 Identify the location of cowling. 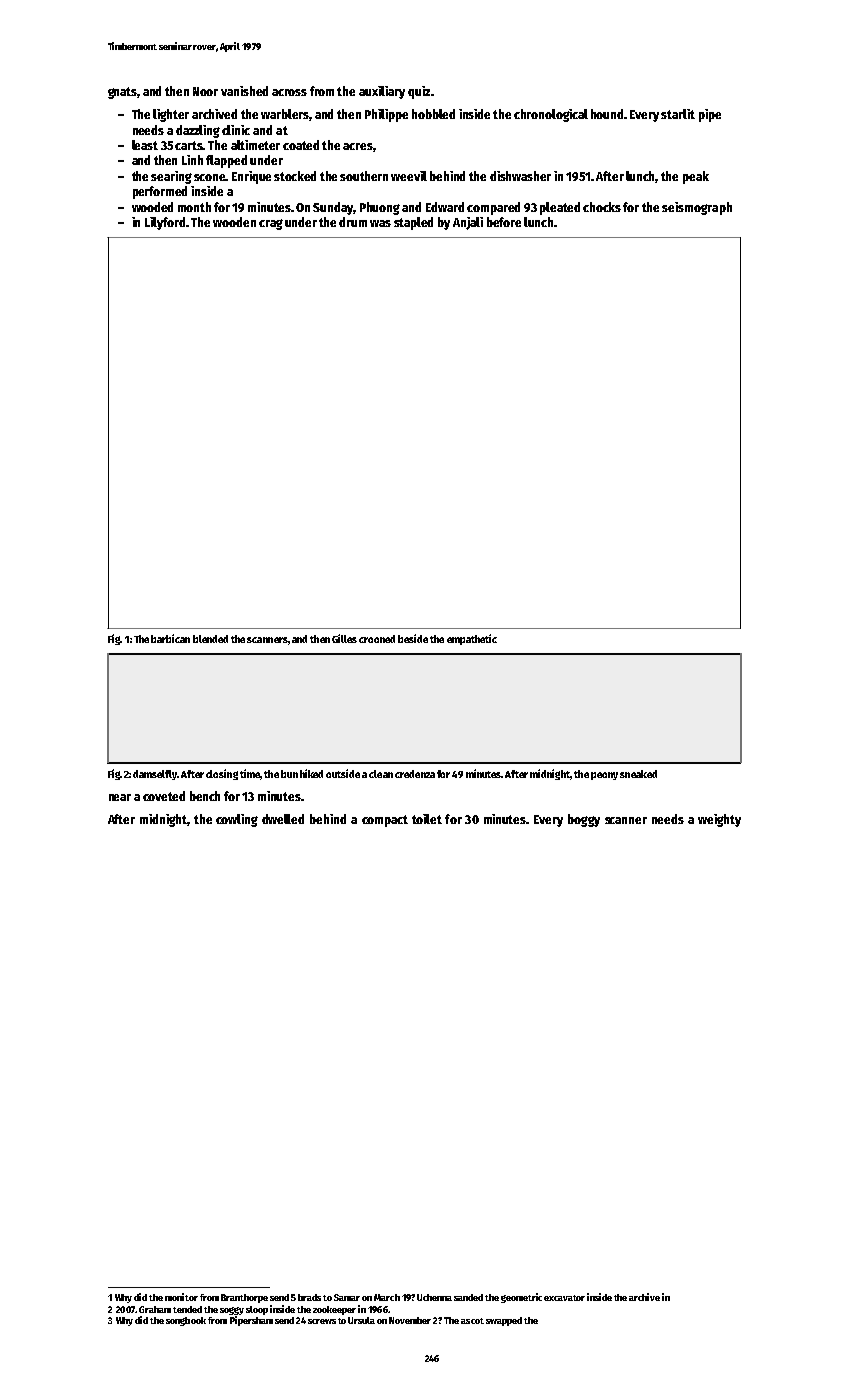
(237, 820).
